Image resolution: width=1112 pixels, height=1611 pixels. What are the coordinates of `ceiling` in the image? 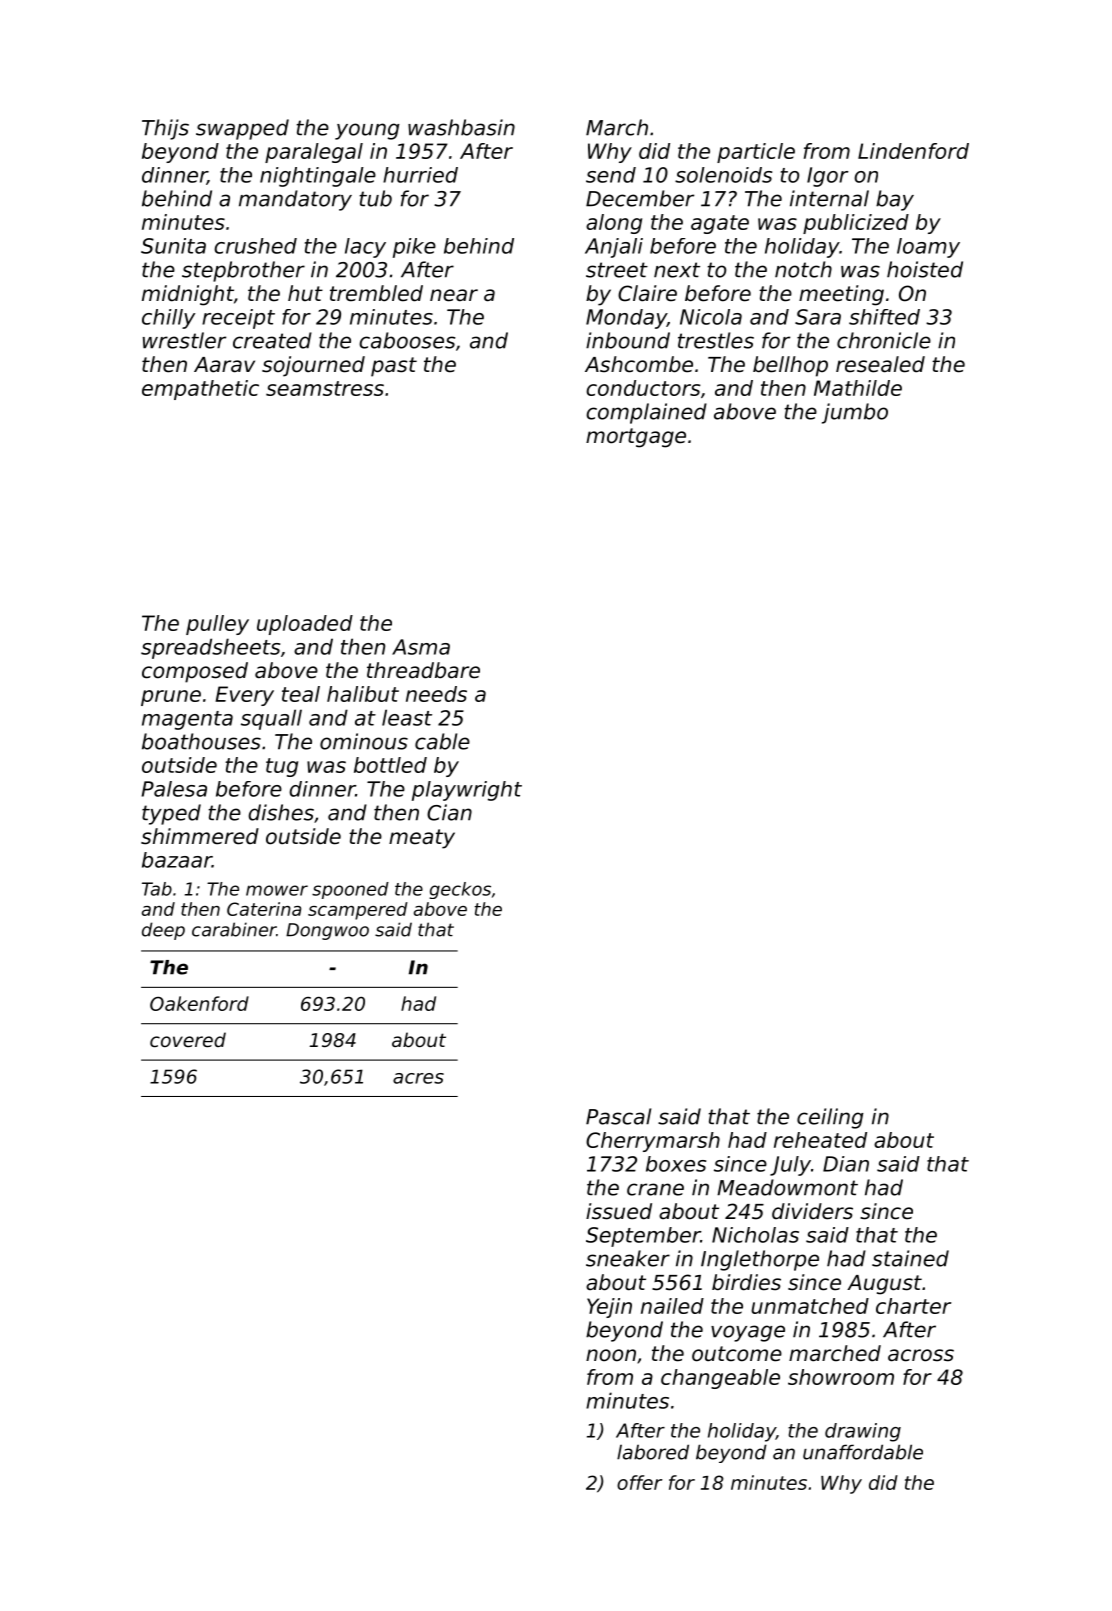 It's located at (830, 1118).
